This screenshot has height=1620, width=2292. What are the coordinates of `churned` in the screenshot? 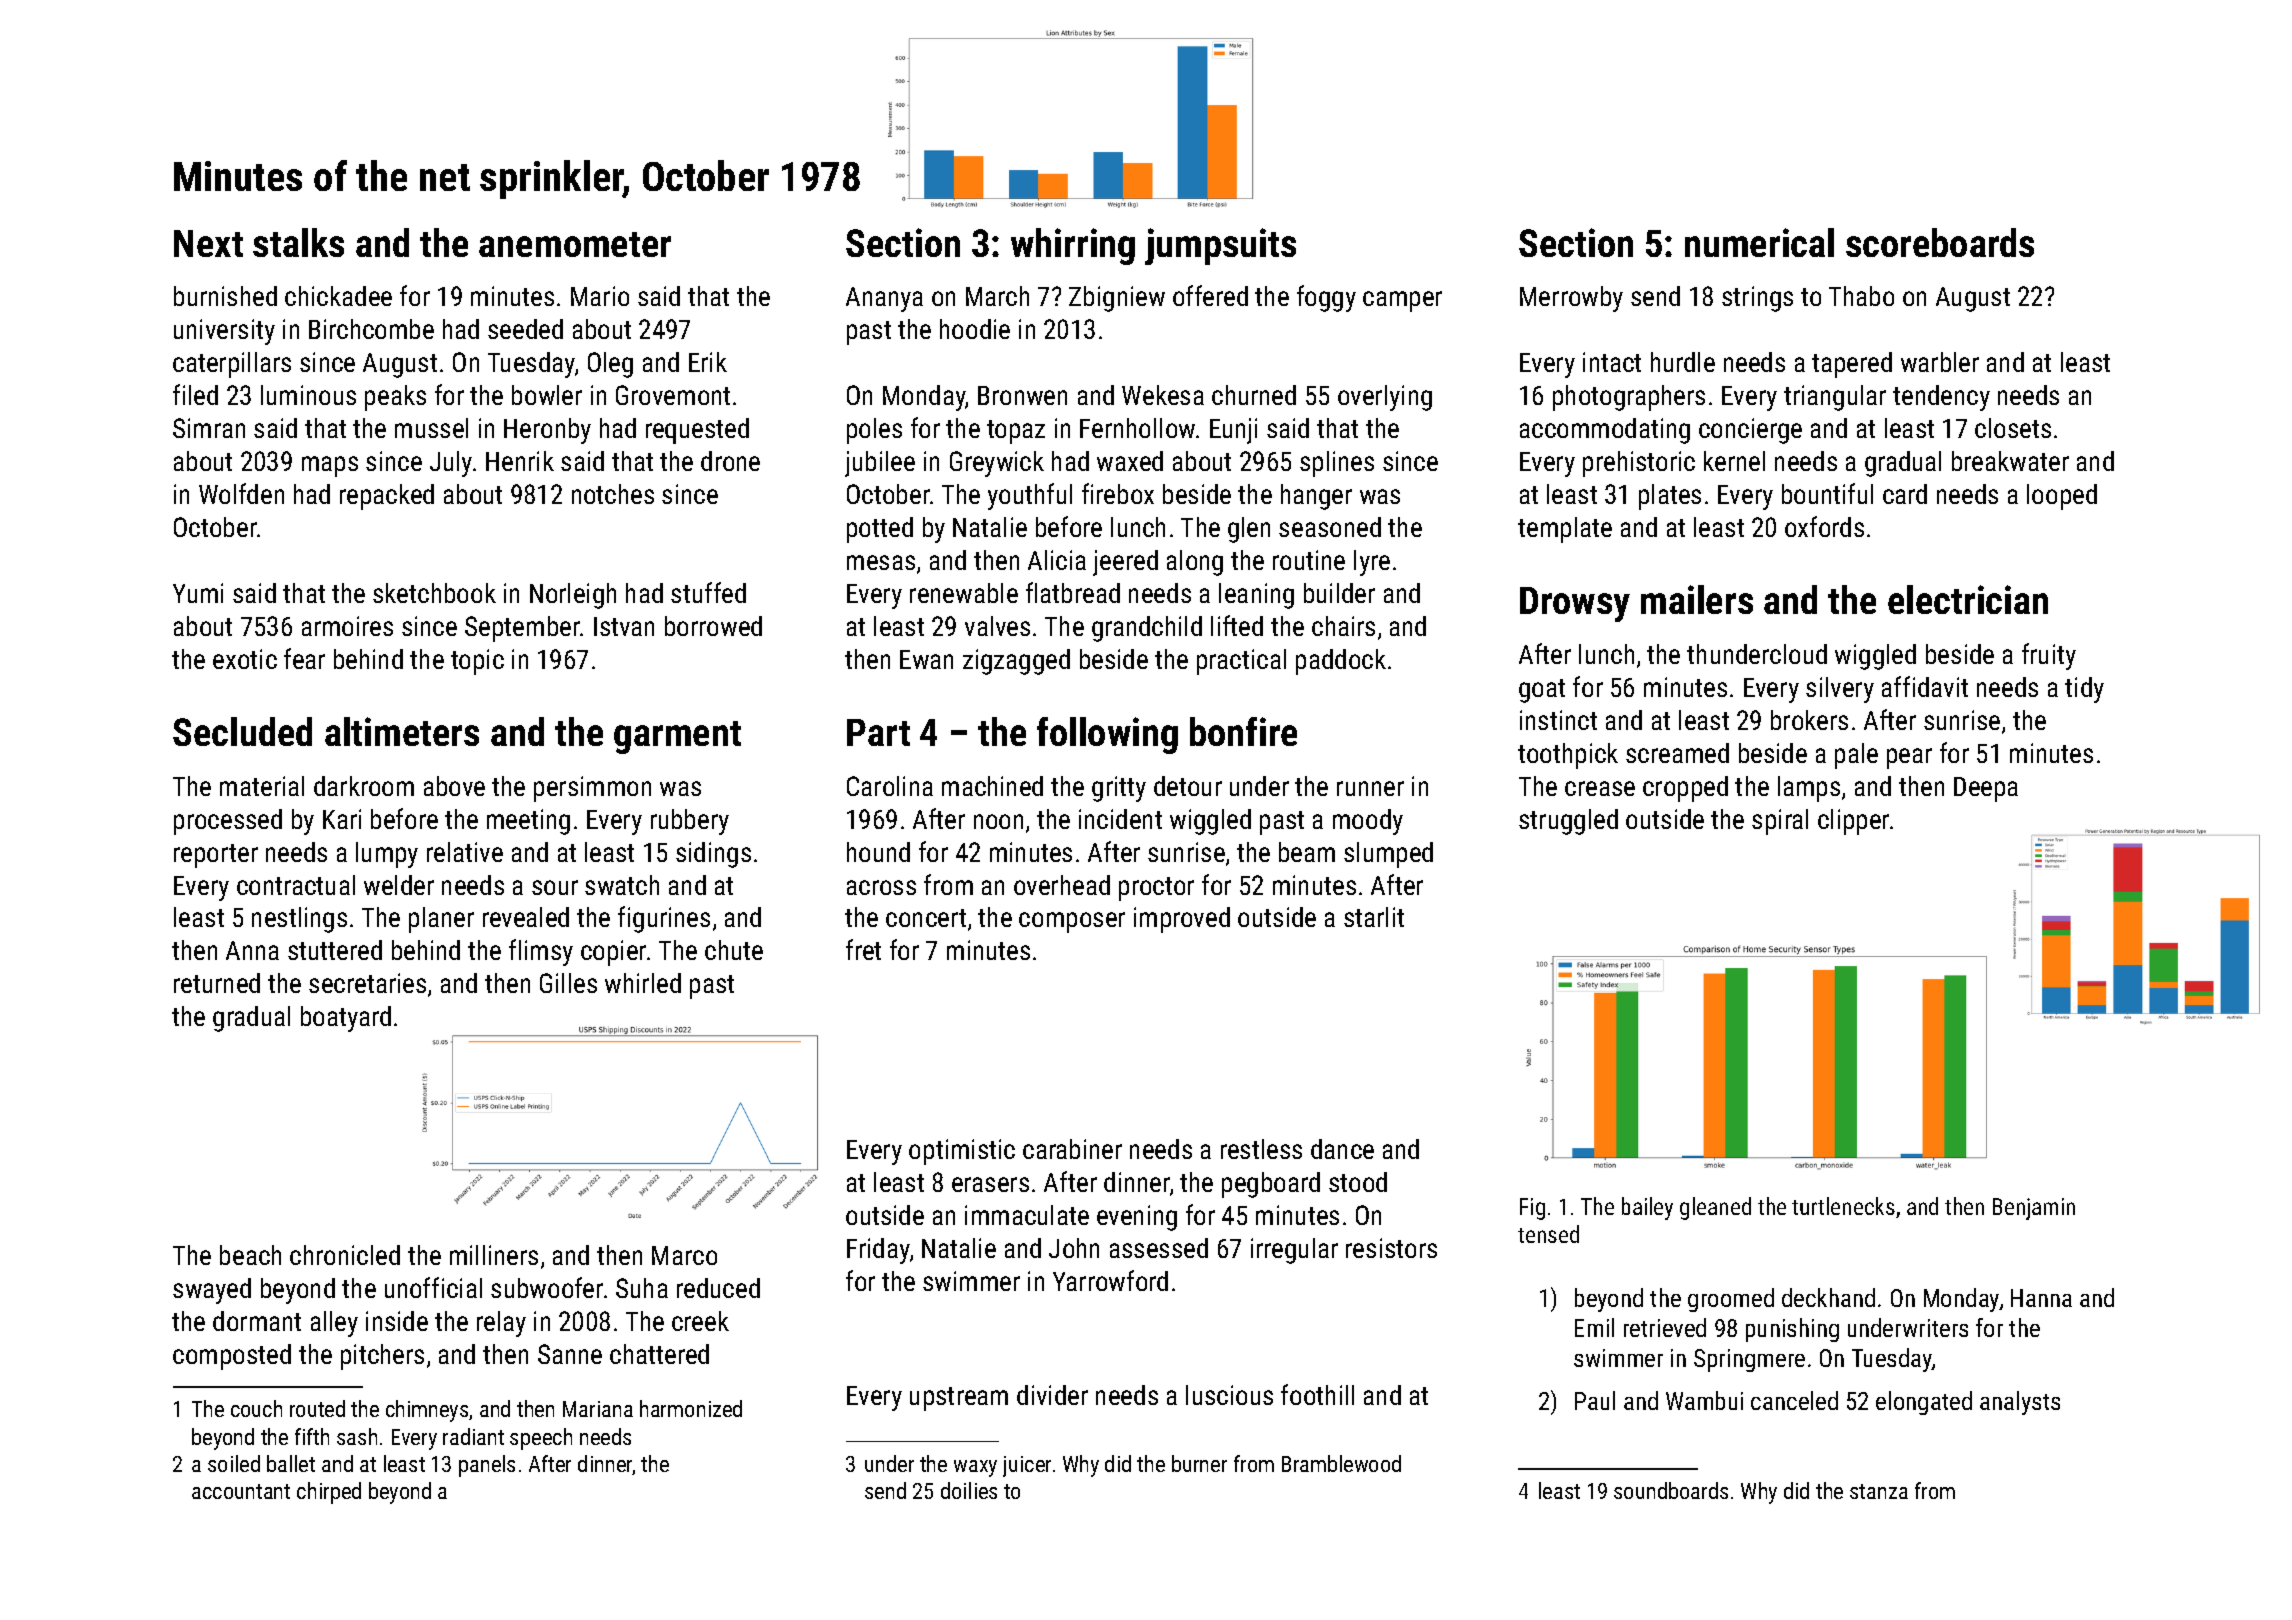 It's located at (1254, 395).
